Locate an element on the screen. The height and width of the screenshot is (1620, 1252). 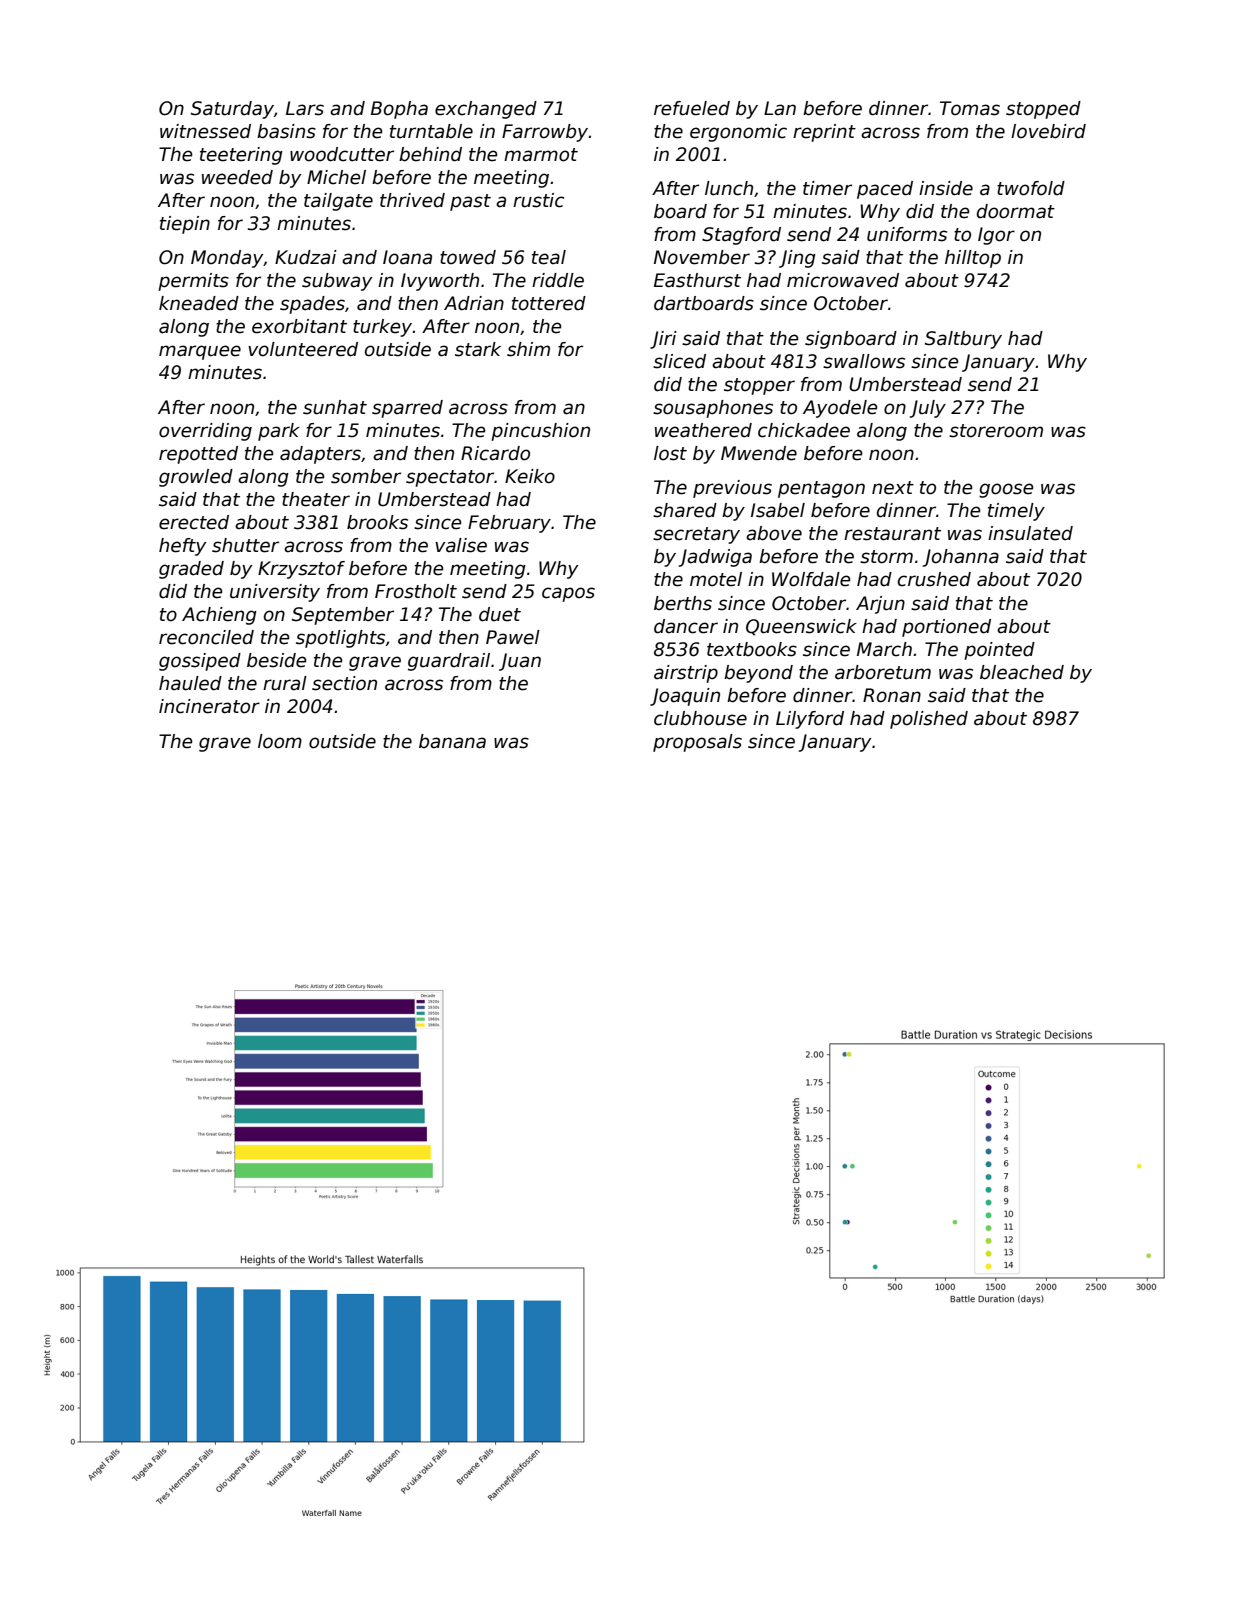
proposals is located at coordinates (697, 743).
